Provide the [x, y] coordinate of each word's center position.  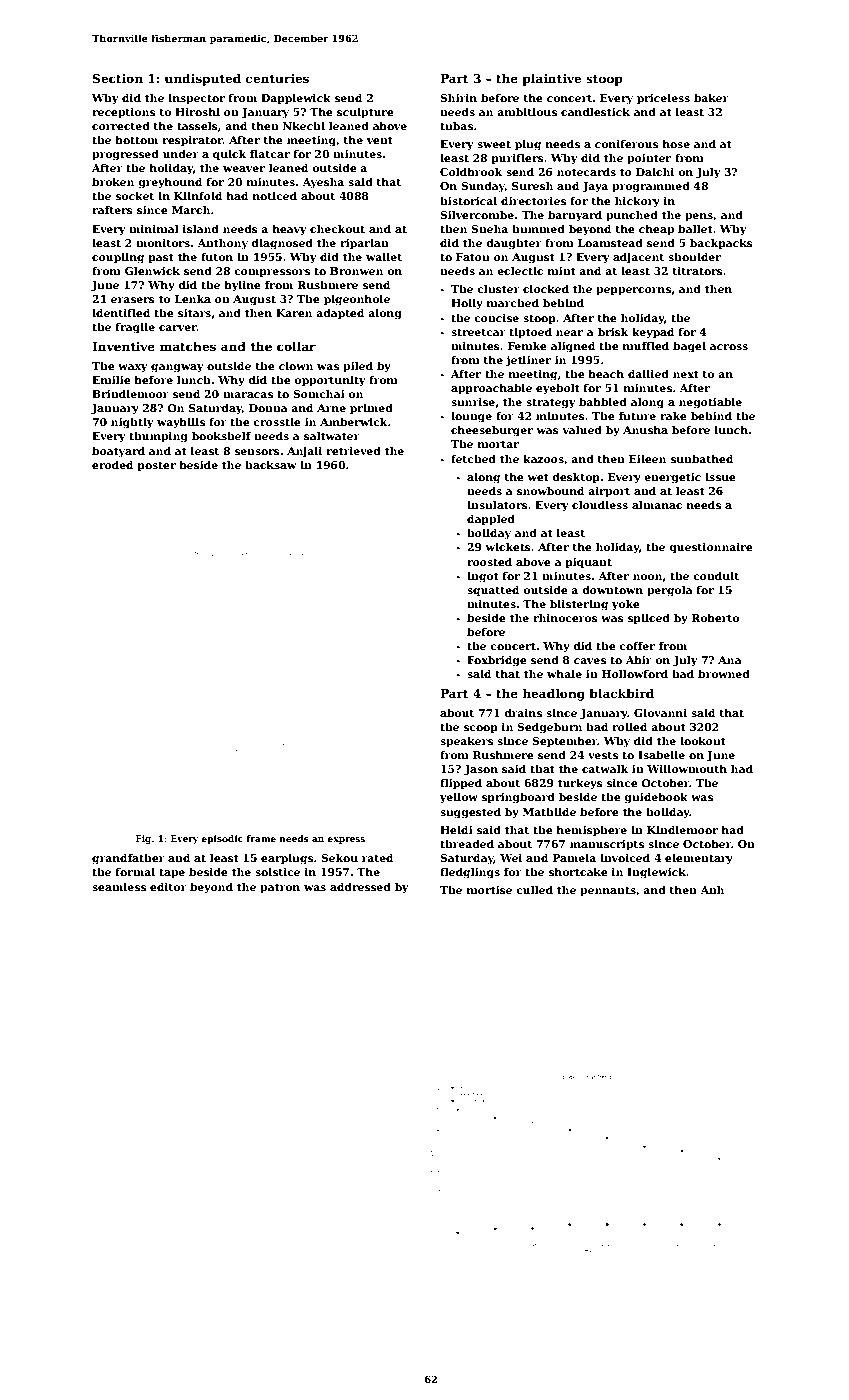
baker [711, 97]
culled [534, 889]
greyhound [170, 183]
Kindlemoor [682, 829]
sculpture [365, 112]
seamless [119, 886]
